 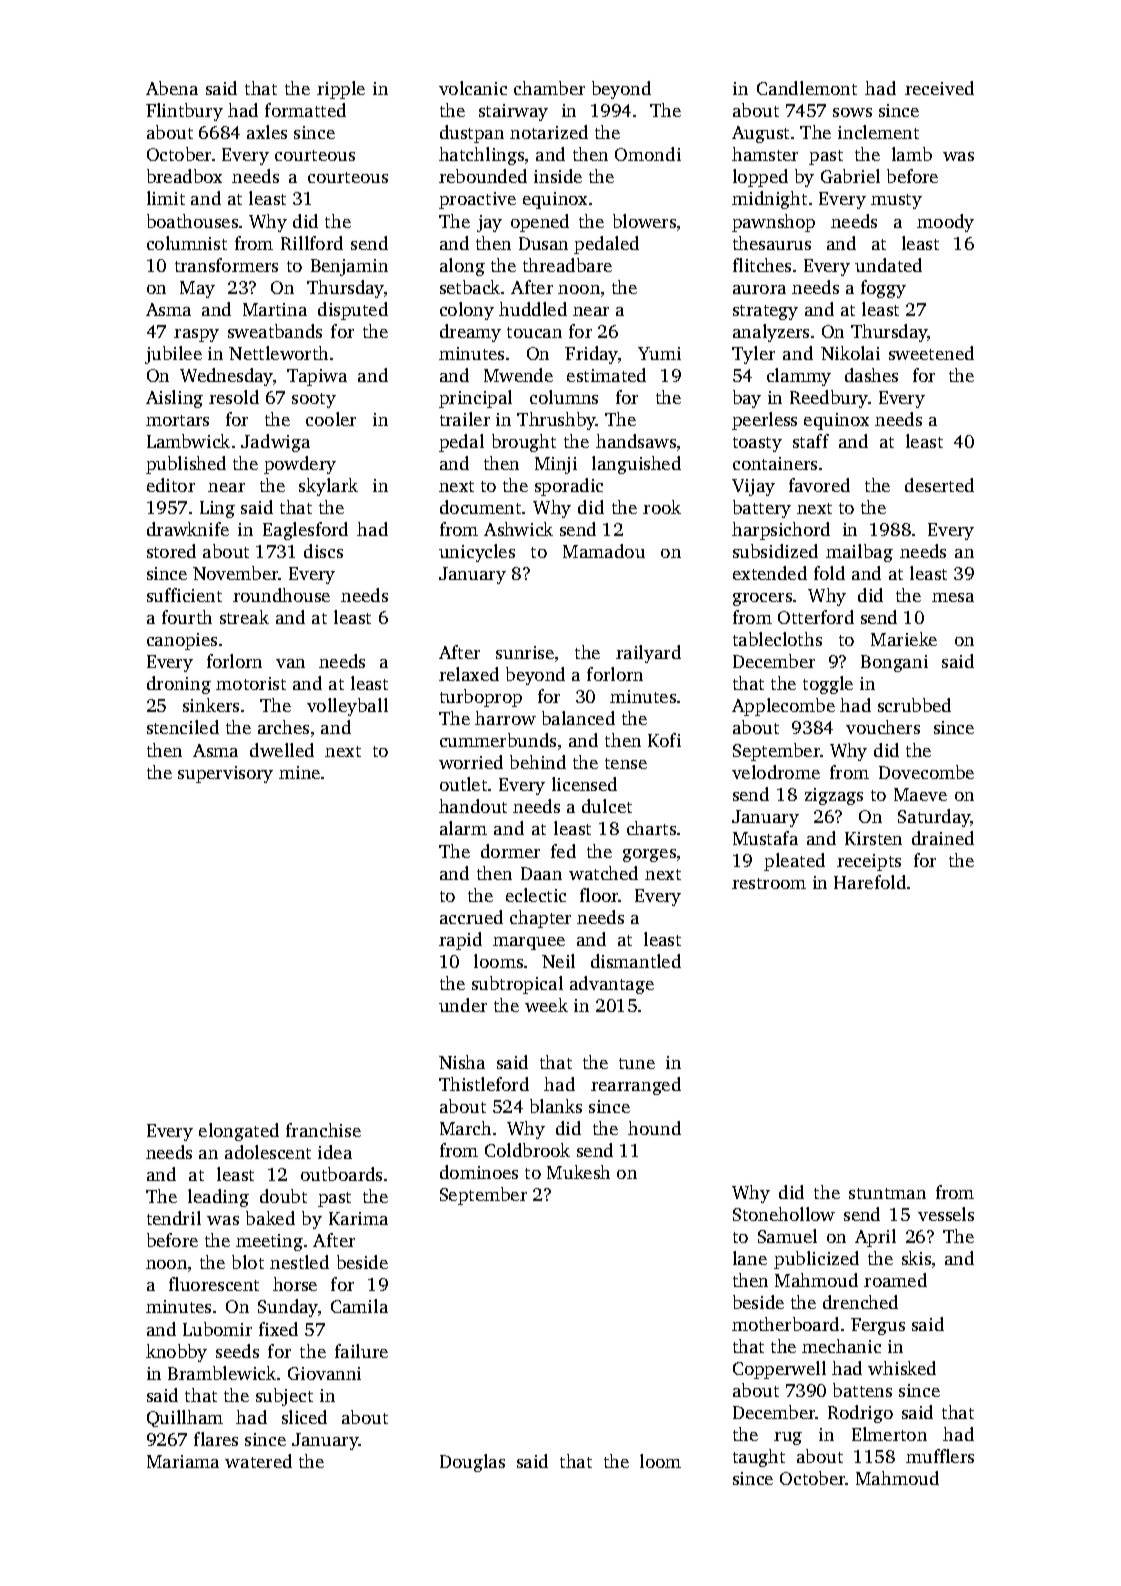 What do you see at coordinates (807, 88) in the image?
I see `Candlemont` at bounding box center [807, 88].
